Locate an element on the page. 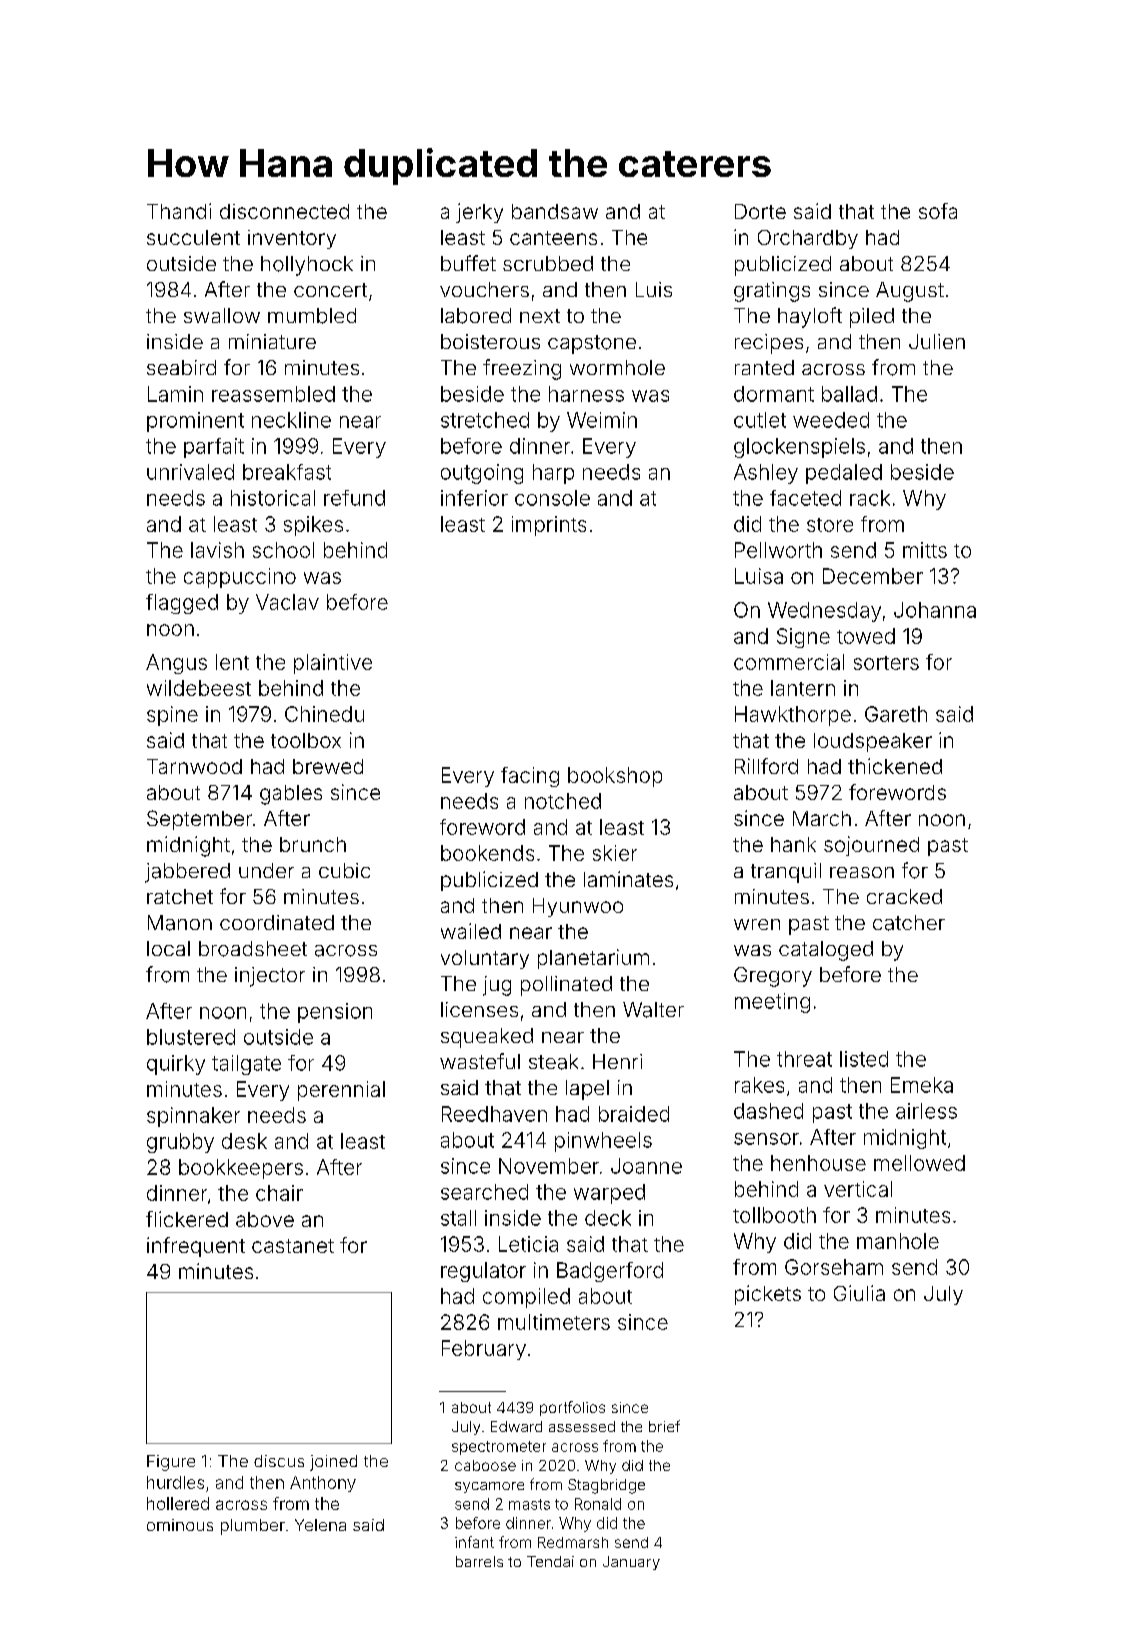 The height and width of the page is (1629, 1125). harp is located at coordinates (553, 474).
